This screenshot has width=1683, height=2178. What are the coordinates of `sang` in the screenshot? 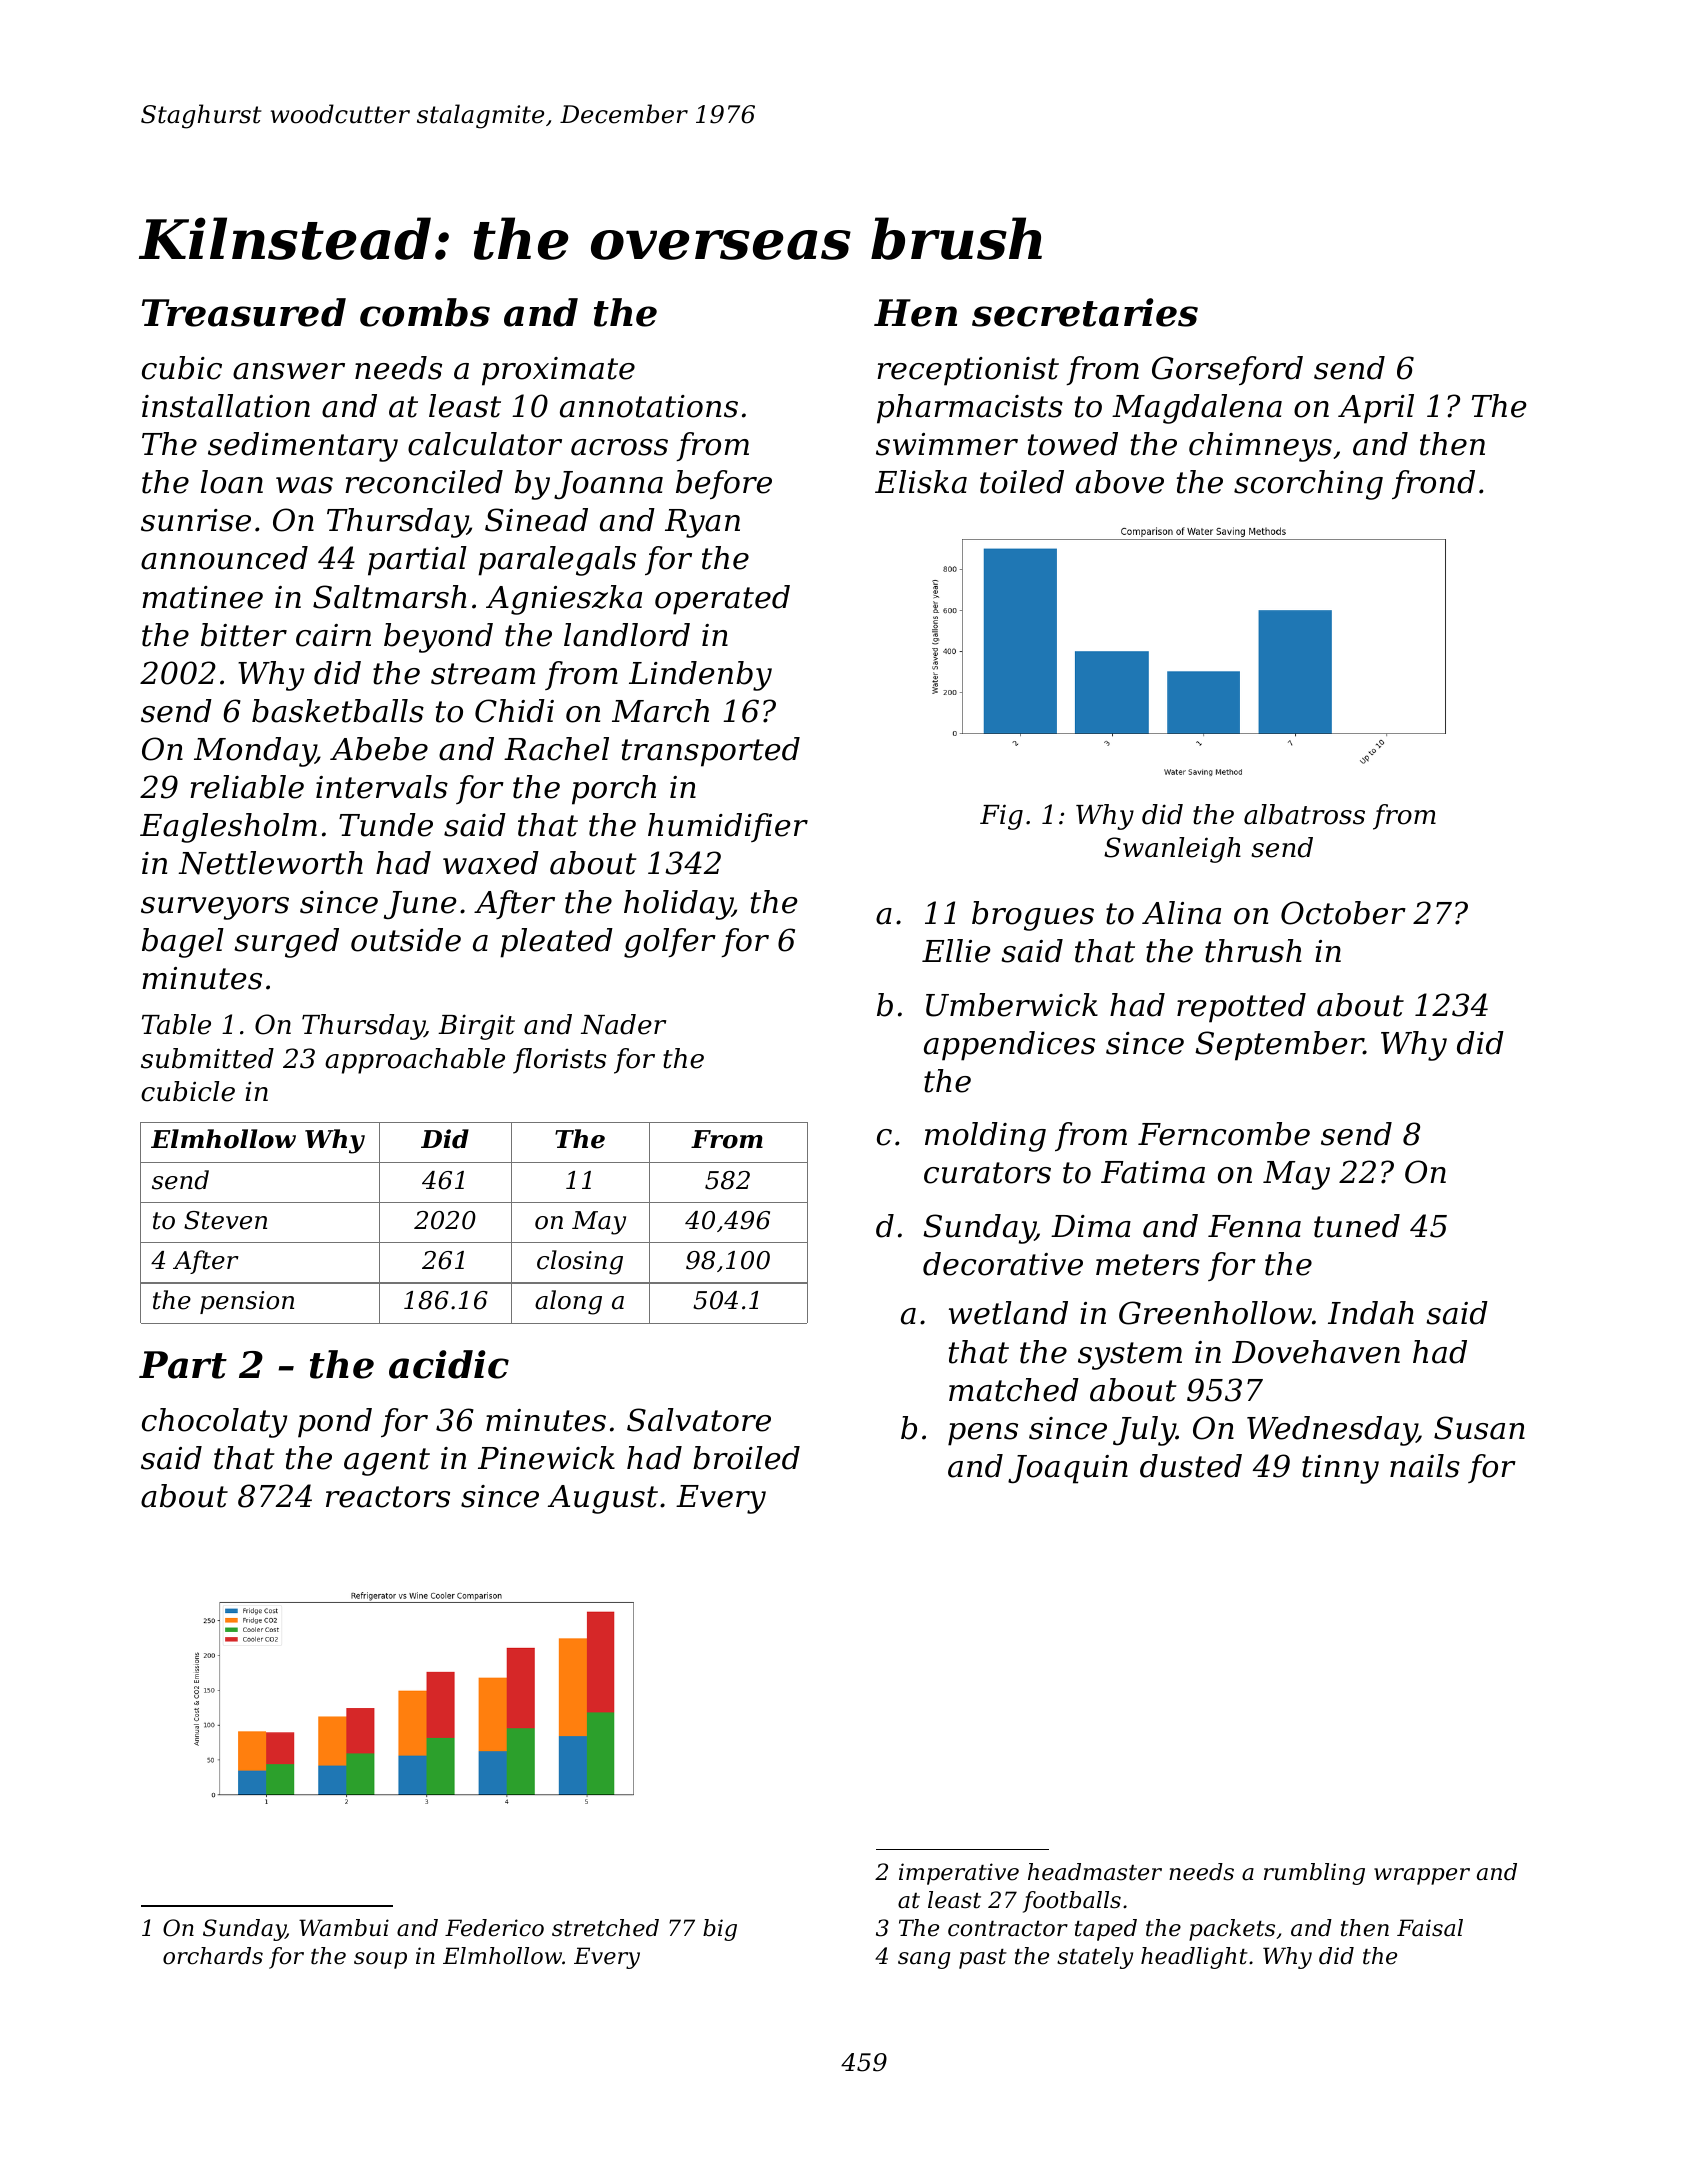 It's located at (924, 1960).
